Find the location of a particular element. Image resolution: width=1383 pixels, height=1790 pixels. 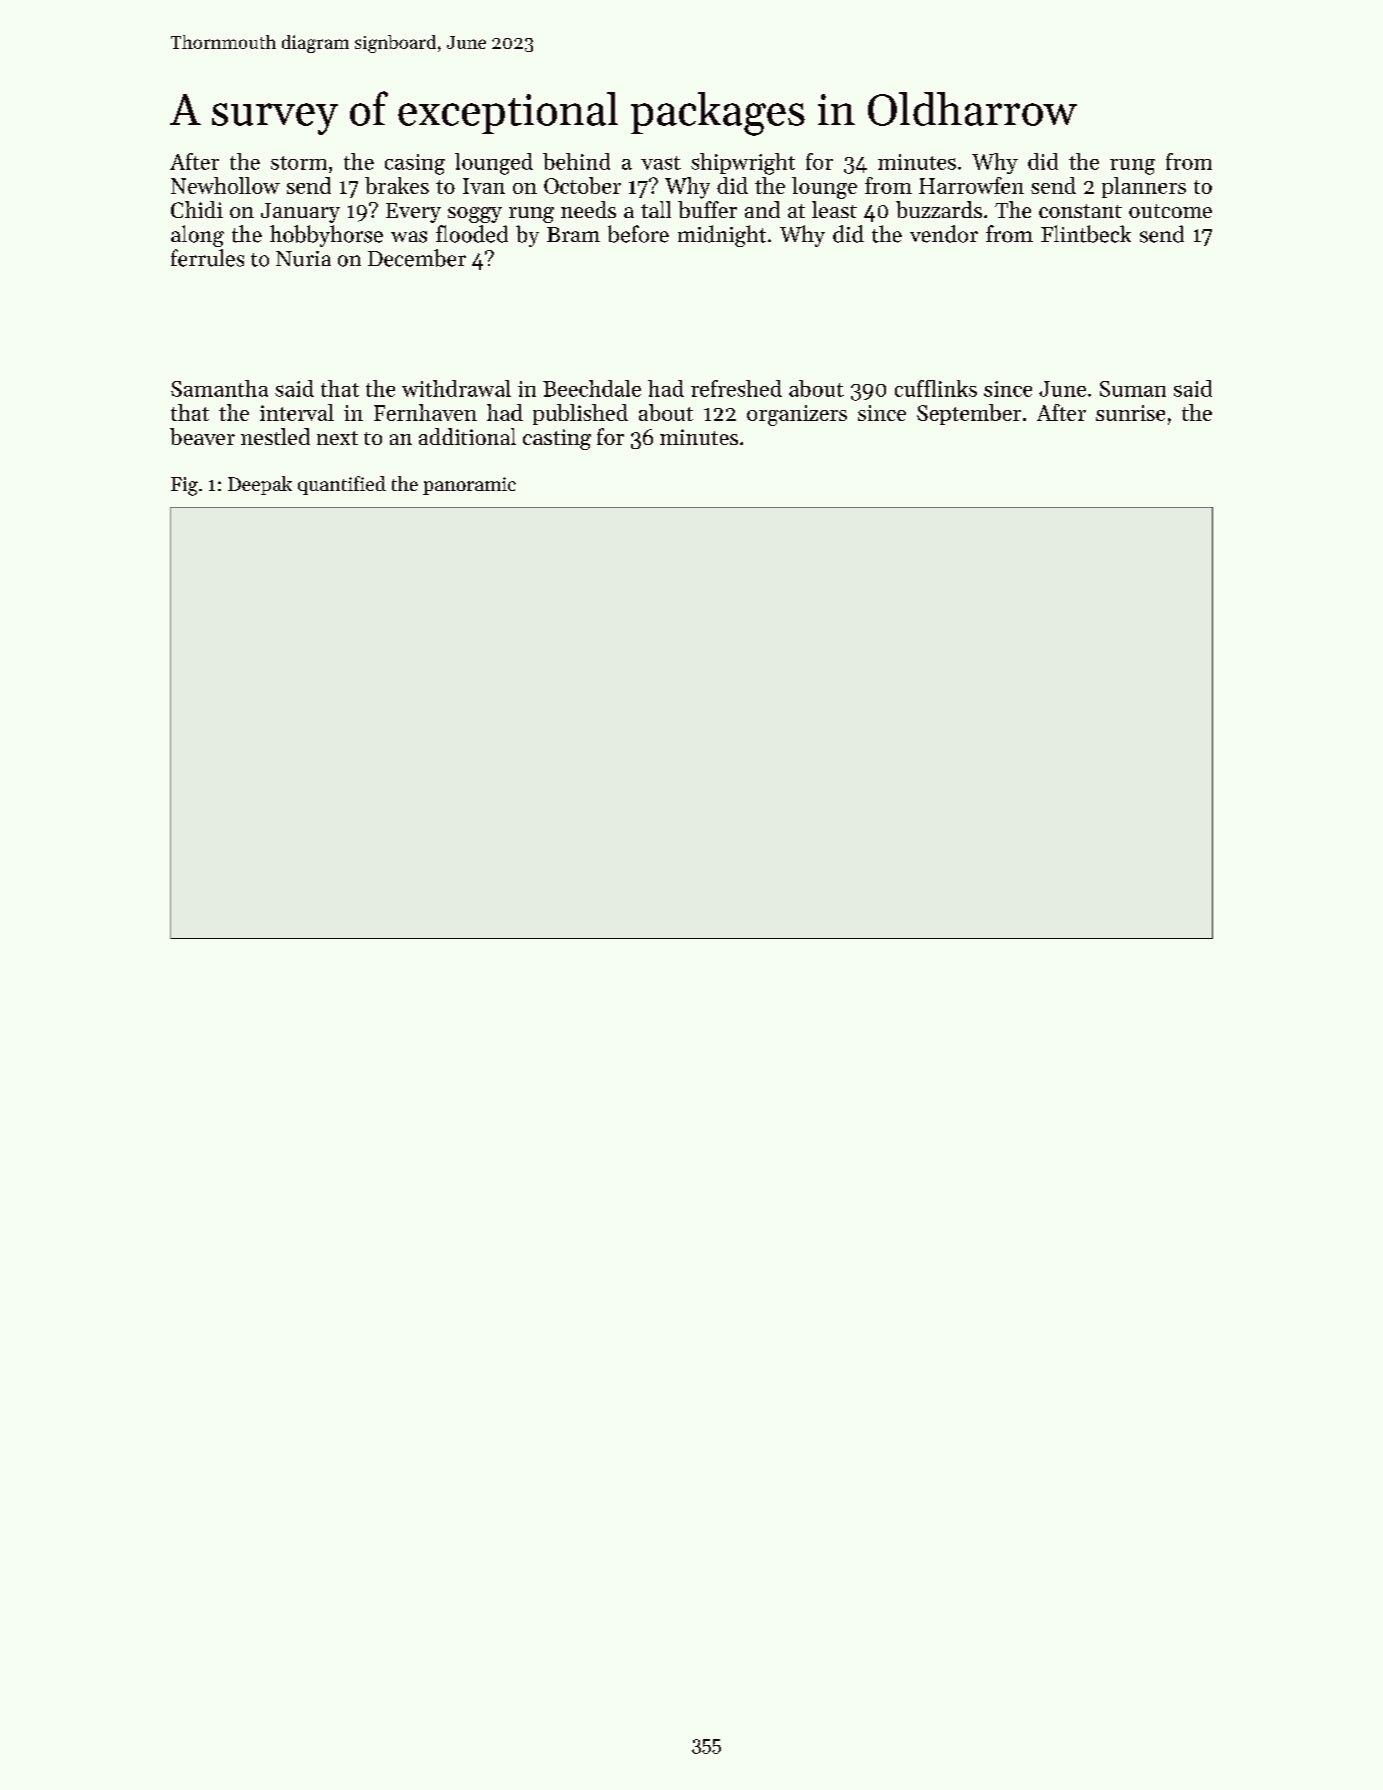

Fig is located at coordinates (184, 486).
